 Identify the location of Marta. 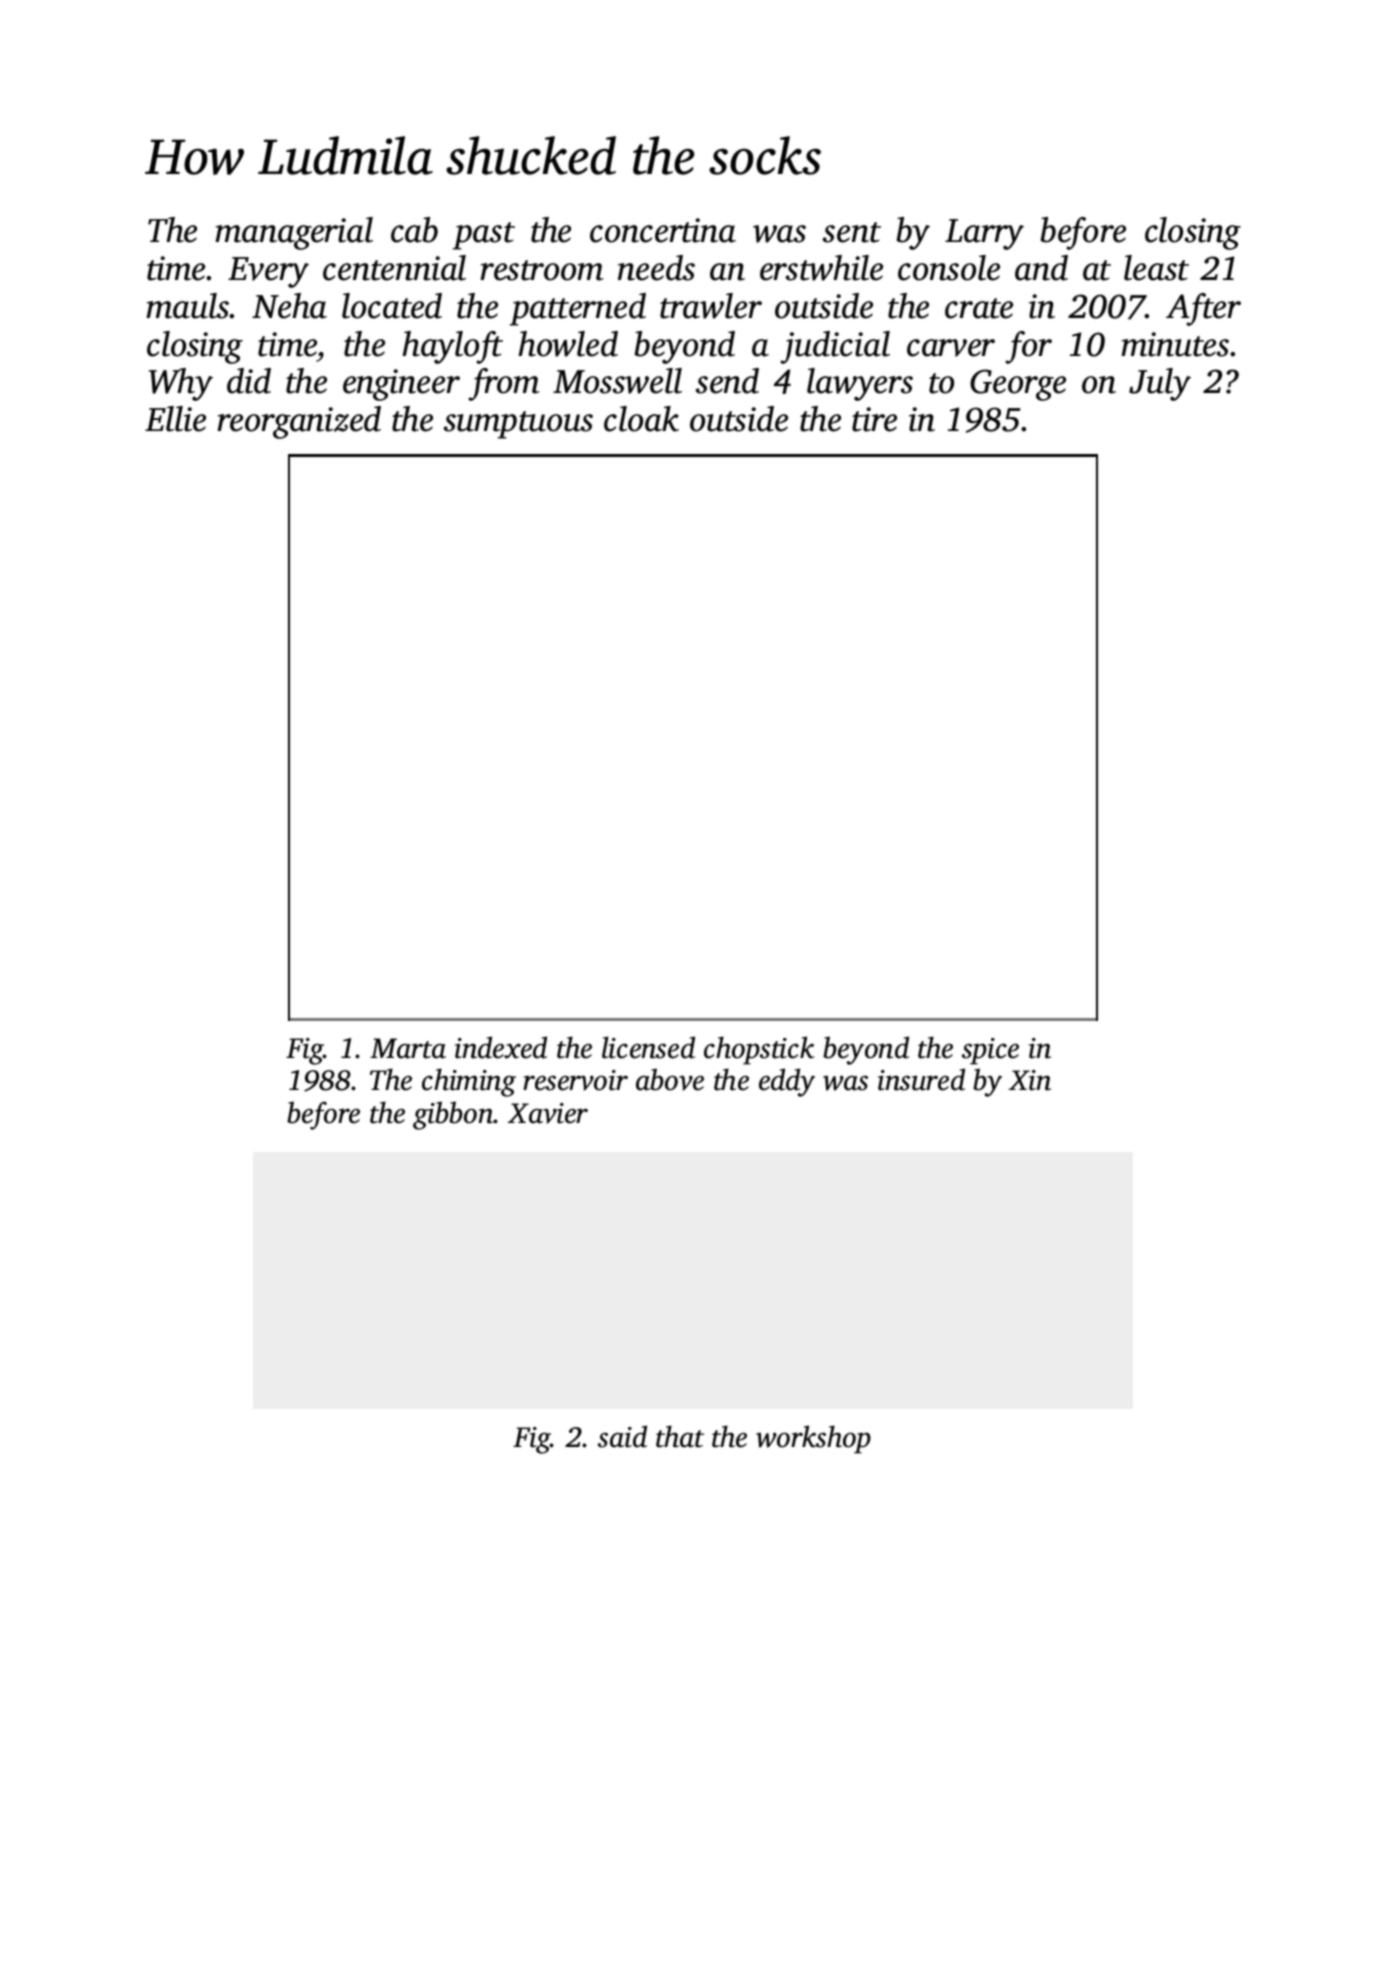
(408, 1048).
